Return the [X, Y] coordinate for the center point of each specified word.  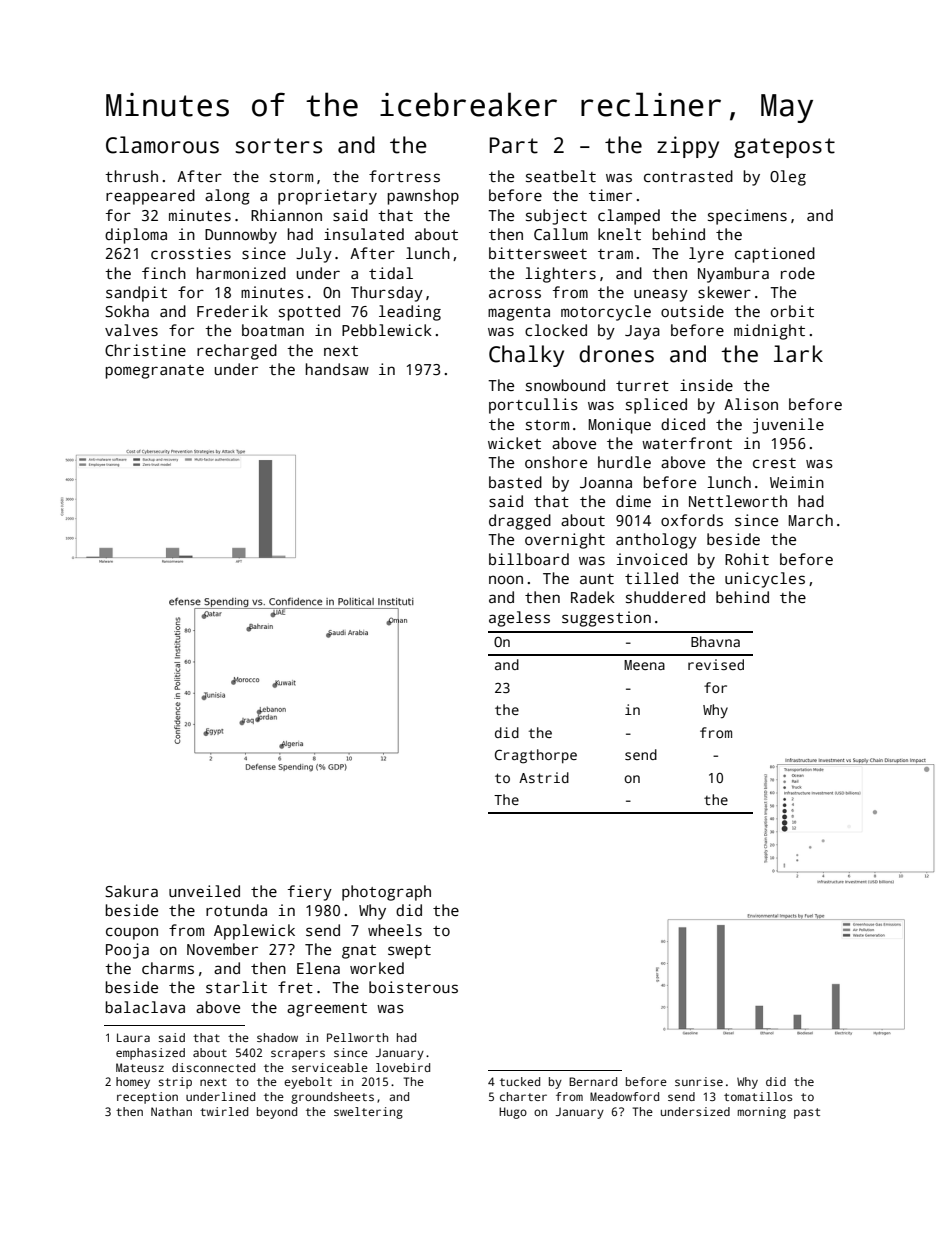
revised [716, 664]
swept [409, 952]
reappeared [150, 197]
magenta [519, 314]
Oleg [788, 178]
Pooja [127, 951]
